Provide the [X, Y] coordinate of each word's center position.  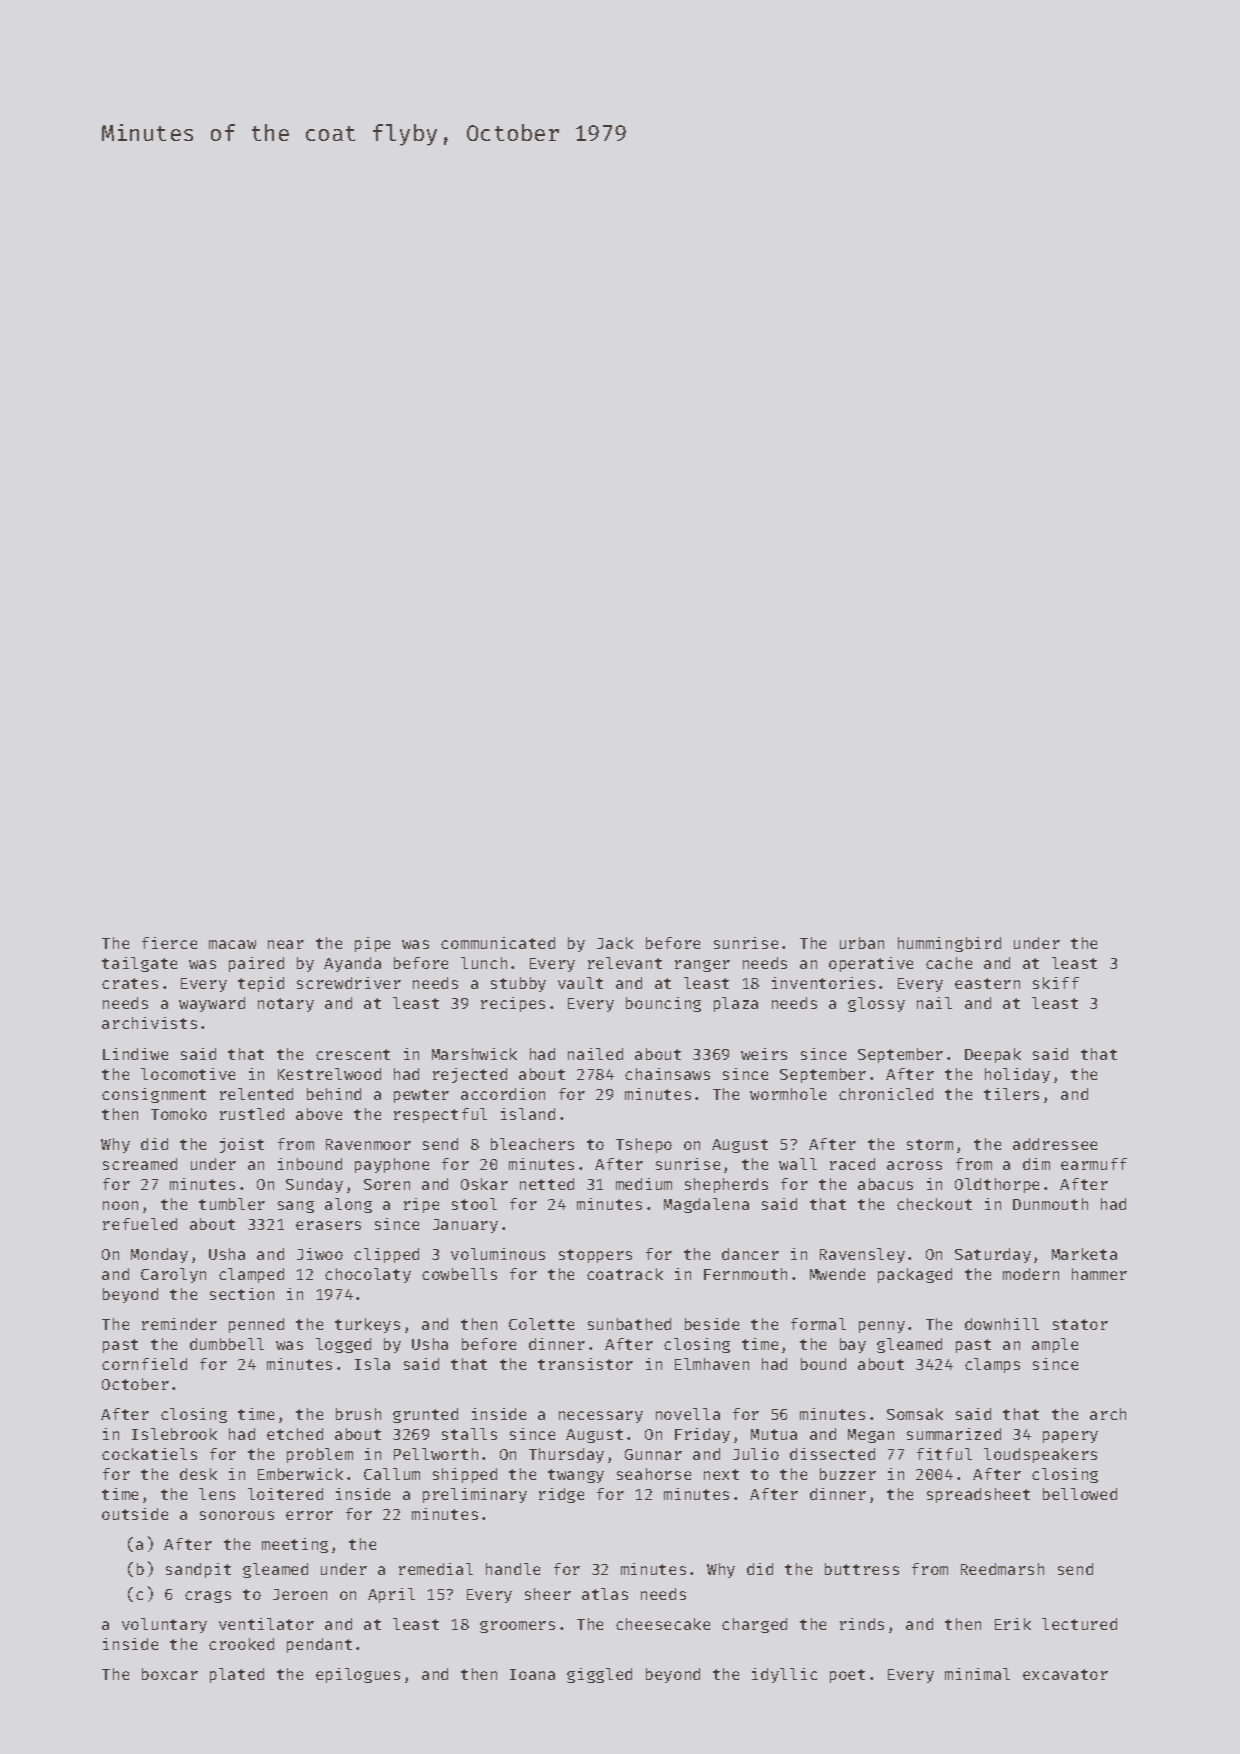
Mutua [774, 1434]
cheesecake [663, 1624]
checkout [934, 1204]
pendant [319, 1645]
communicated [498, 943]
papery [1070, 1437]
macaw [232, 944]
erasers [328, 1225]
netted [547, 1184]
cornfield [144, 1364]
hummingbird [949, 944]
